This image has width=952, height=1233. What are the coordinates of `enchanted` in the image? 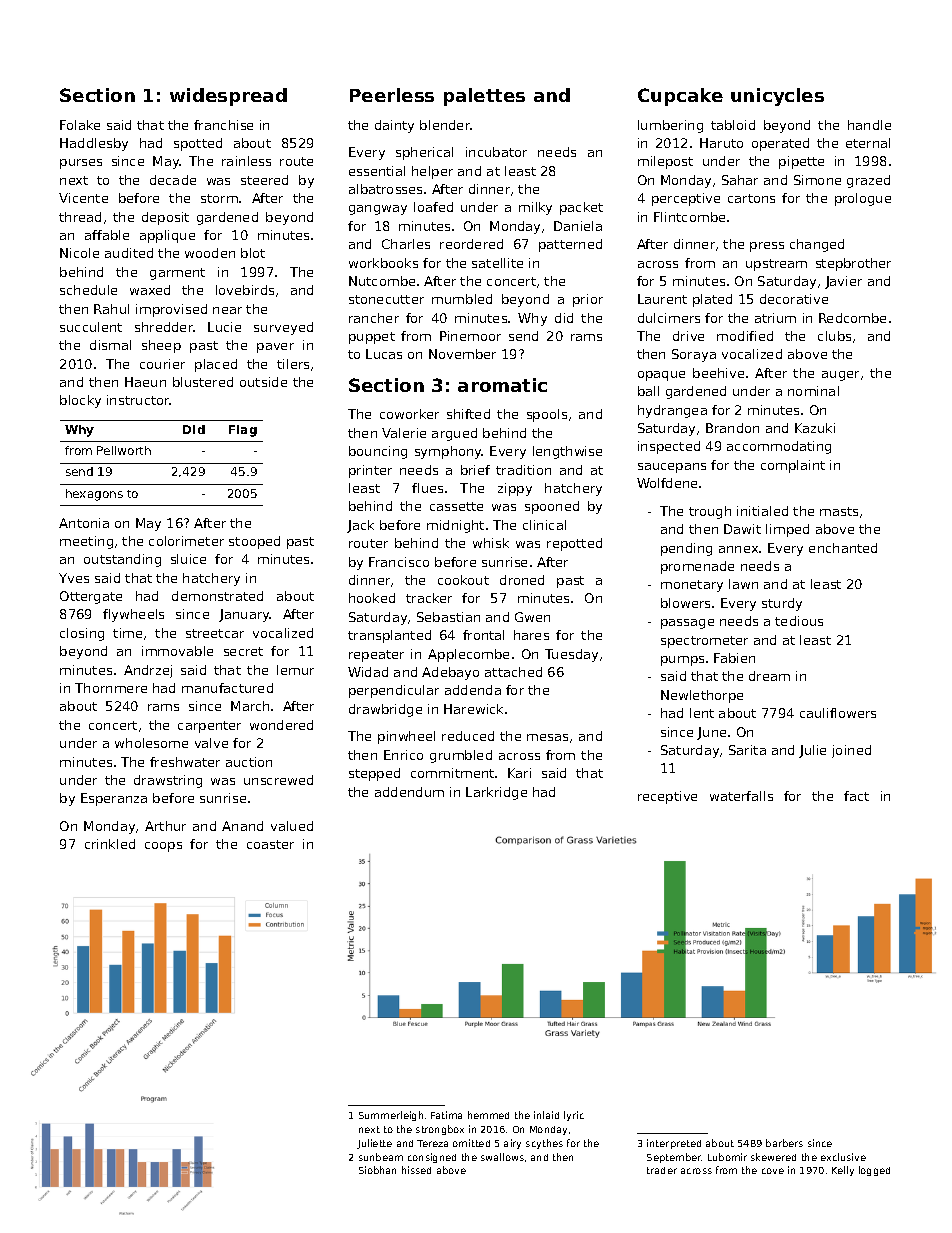 It's located at (843, 548).
